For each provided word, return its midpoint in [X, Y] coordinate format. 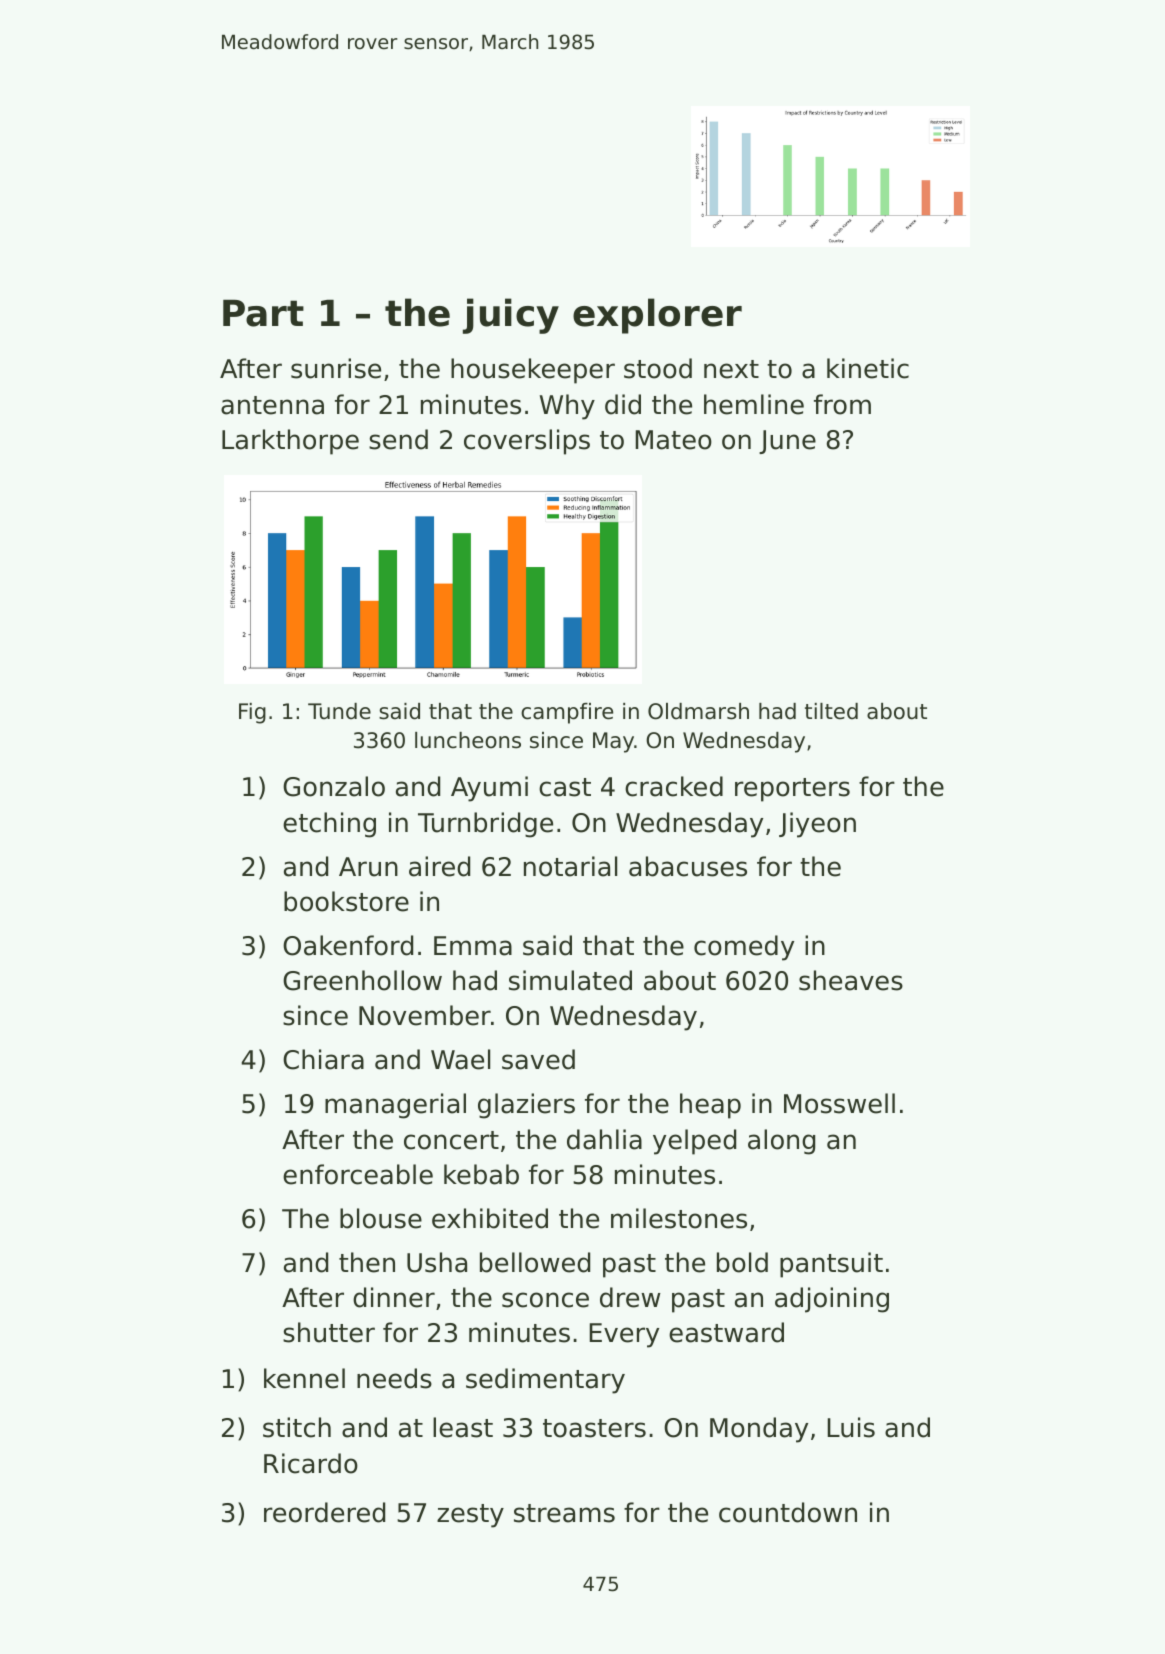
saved [538, 1059]
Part [263, 313]
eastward [726, 1332]
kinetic [868, 368]
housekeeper [533, 371]
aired [439, 866]
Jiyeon [817, 825]
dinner [394, 1297]
